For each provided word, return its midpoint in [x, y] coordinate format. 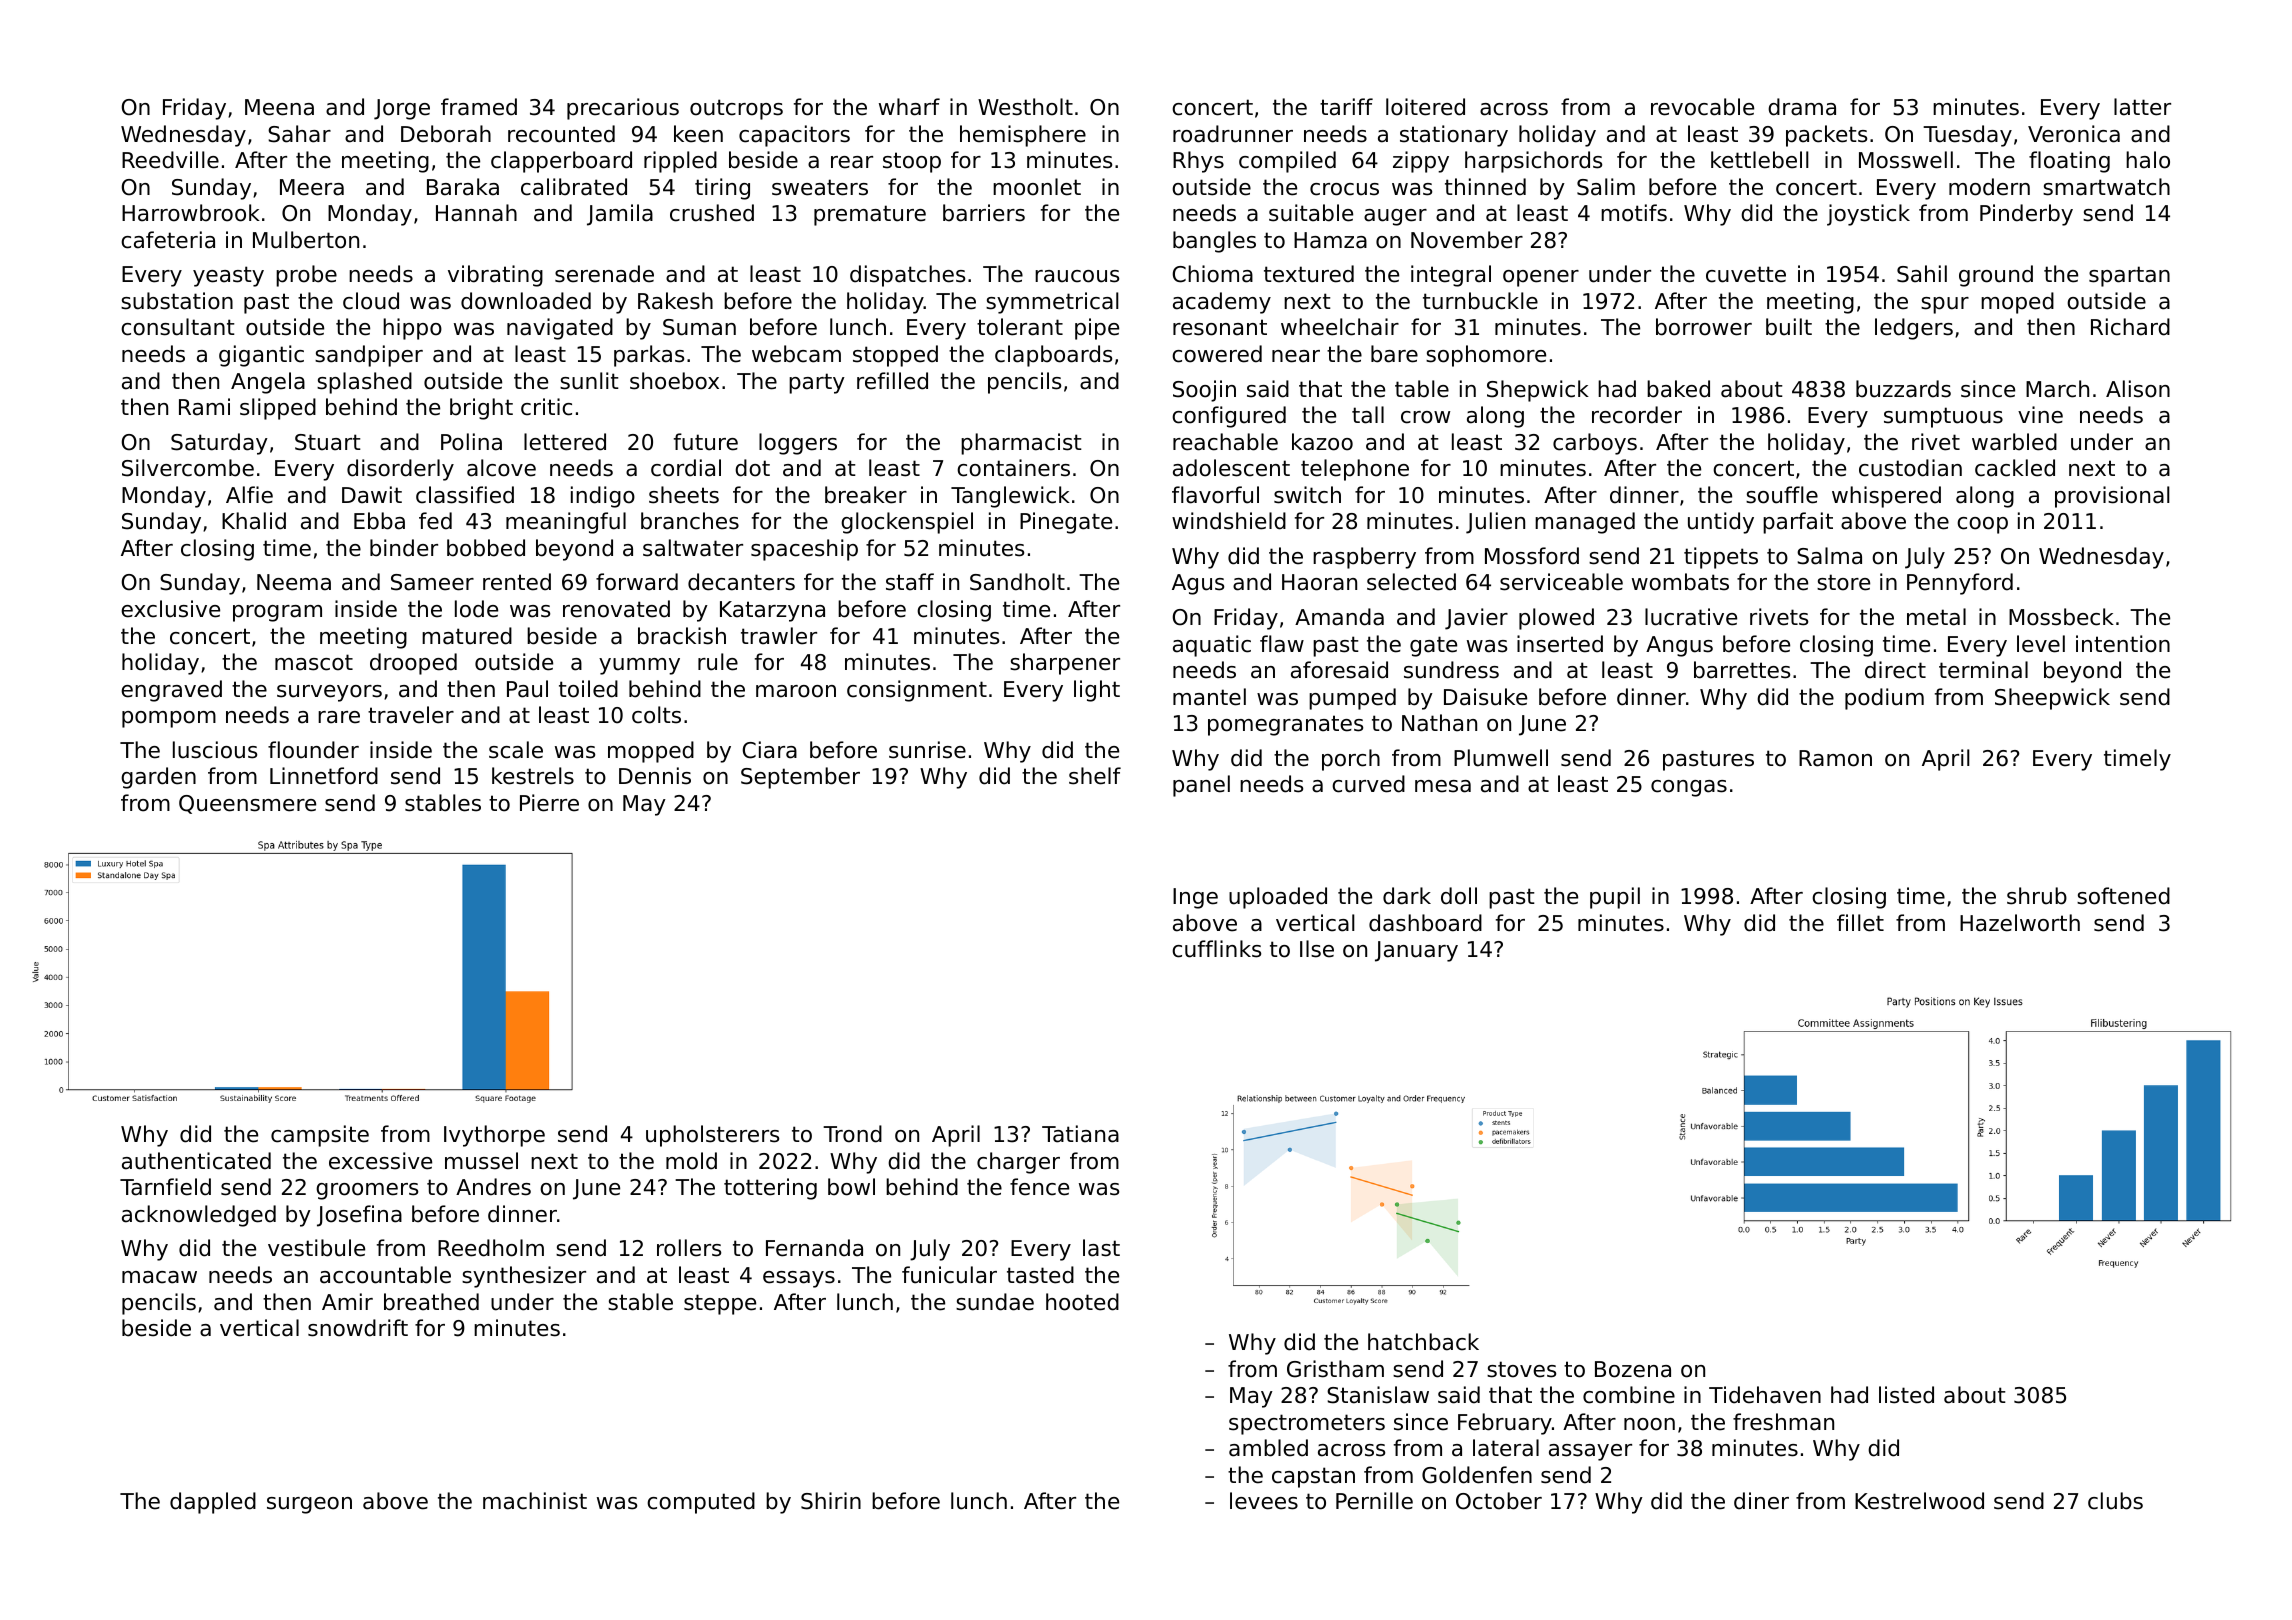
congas [1689, 788]
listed [1906, 1395]
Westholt [1025, 107]
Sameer [432, 582]
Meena [279, 107]
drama [1802, 107]
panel [1201, 786]
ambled [1268, 1448]
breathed [431, 1302]
